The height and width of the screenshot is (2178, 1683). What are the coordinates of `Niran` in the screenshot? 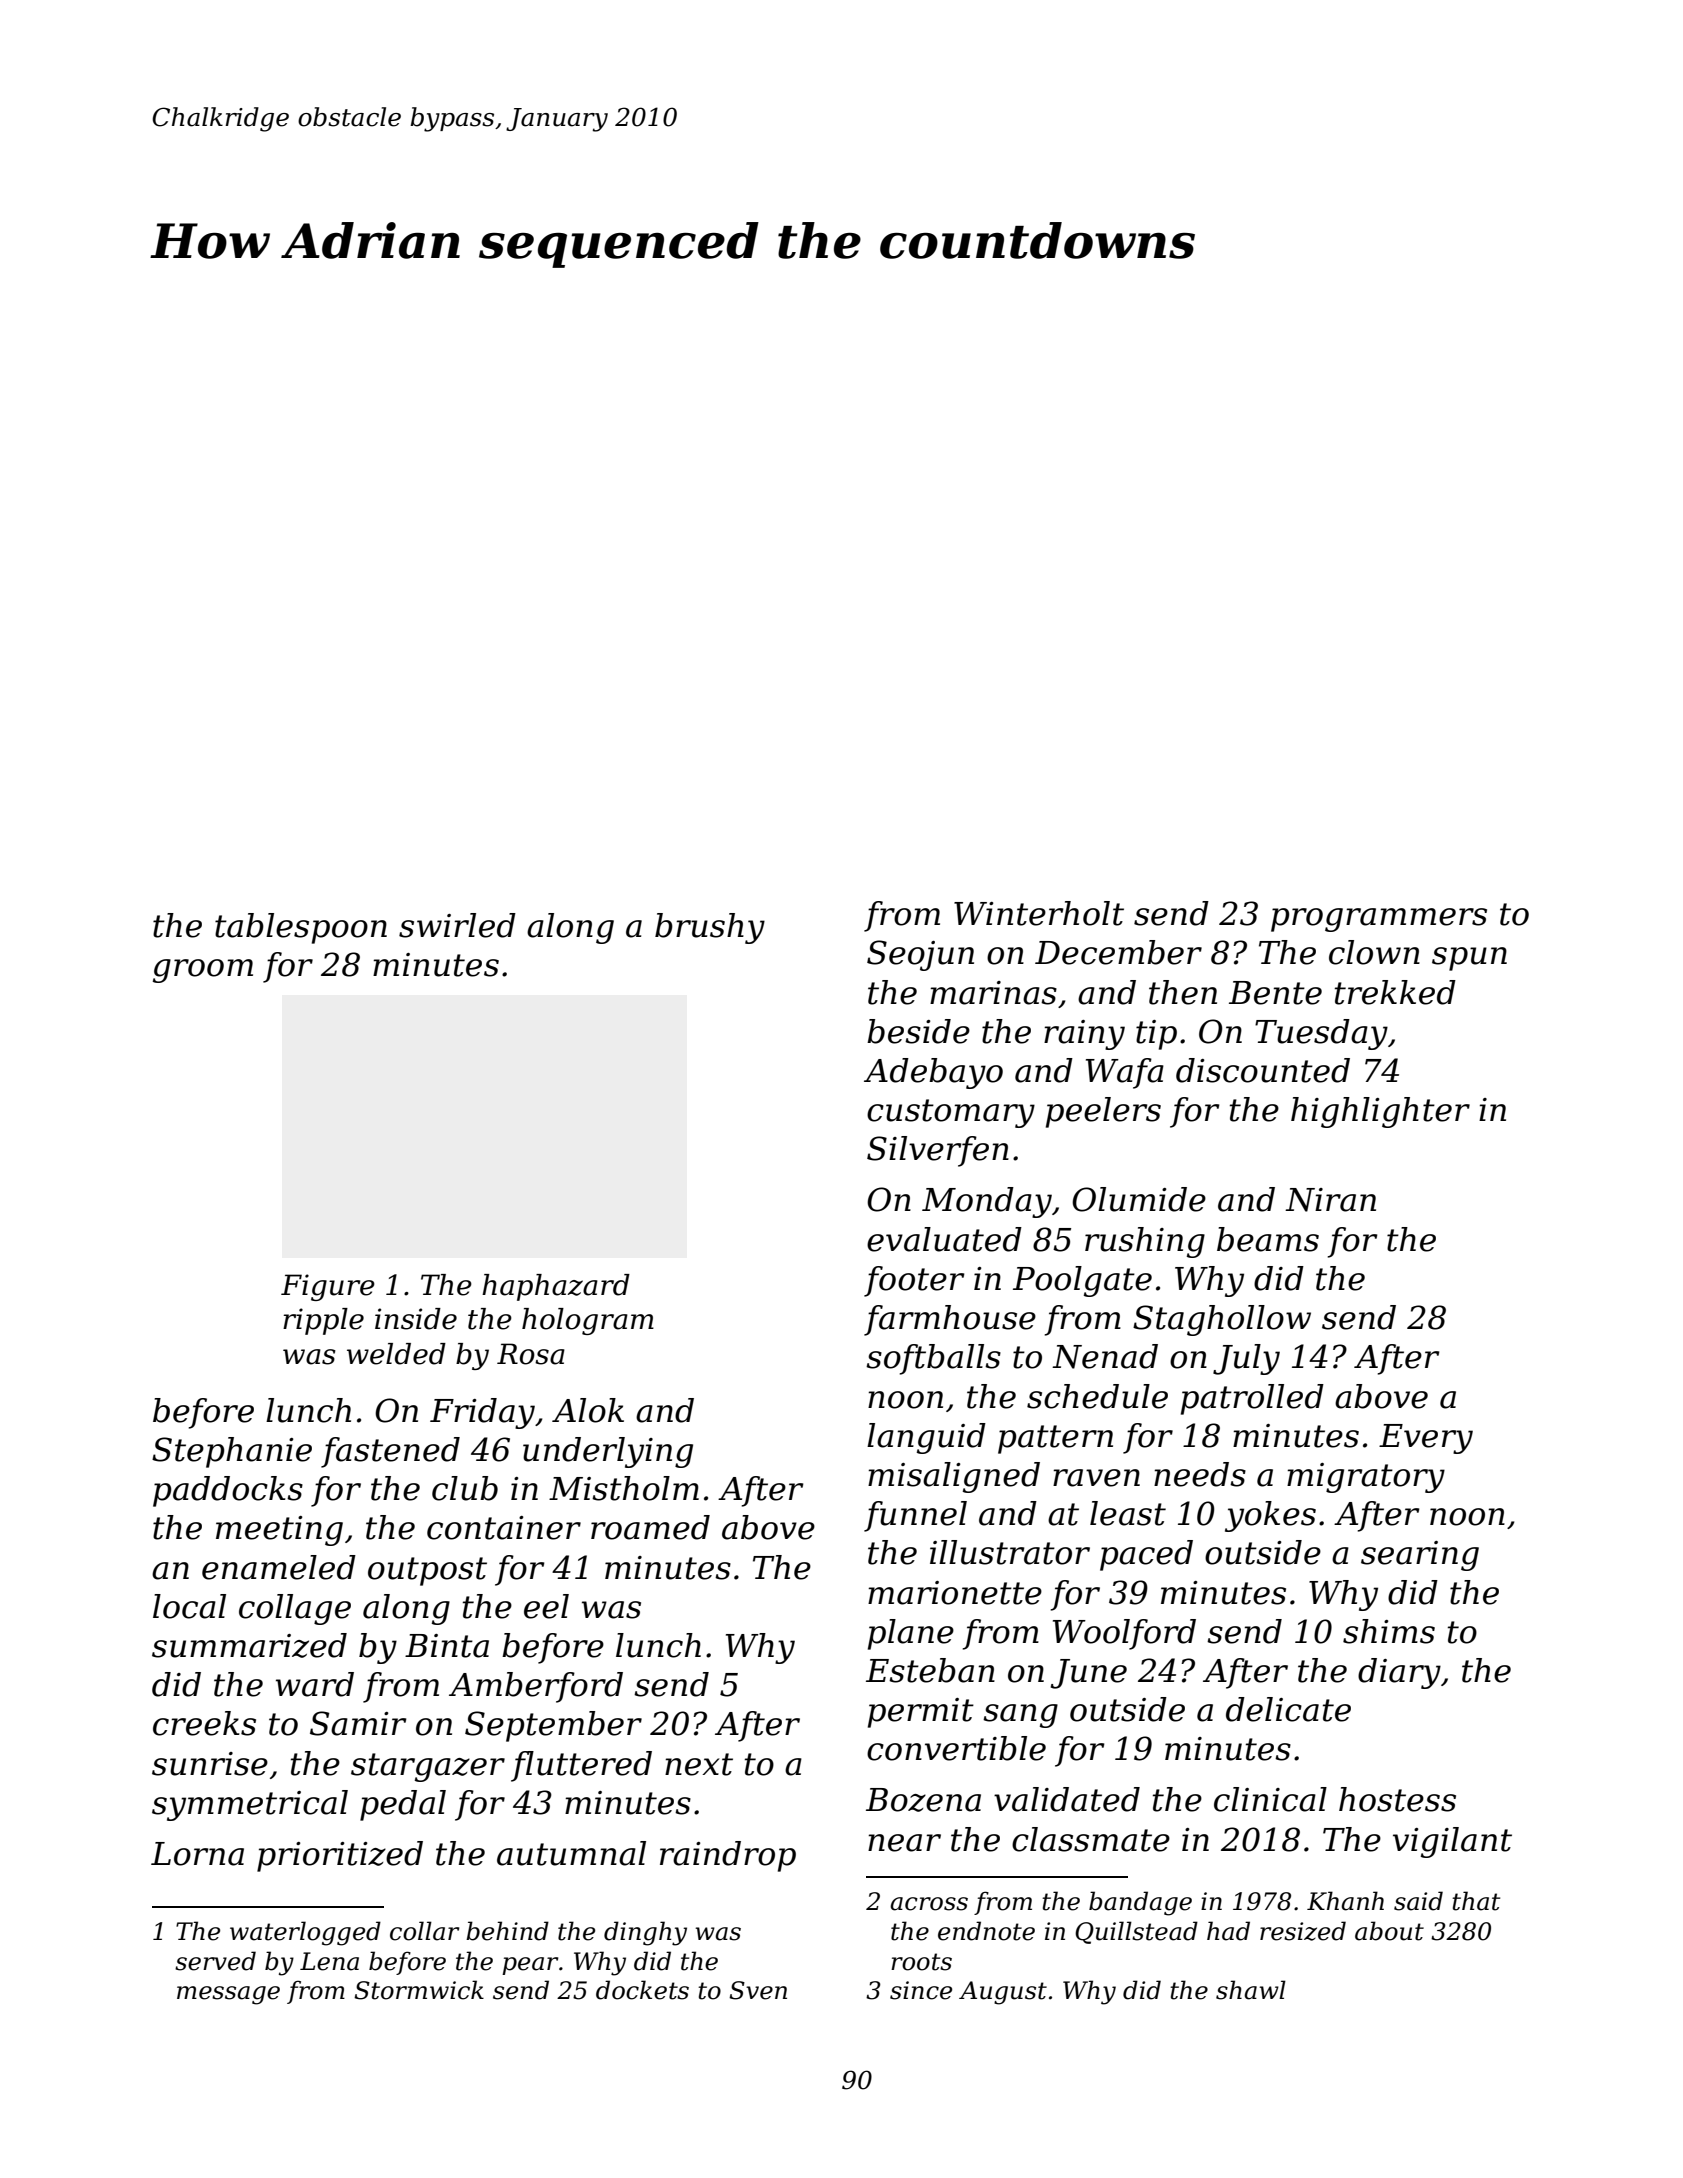 It's located at (1330, 1200).
